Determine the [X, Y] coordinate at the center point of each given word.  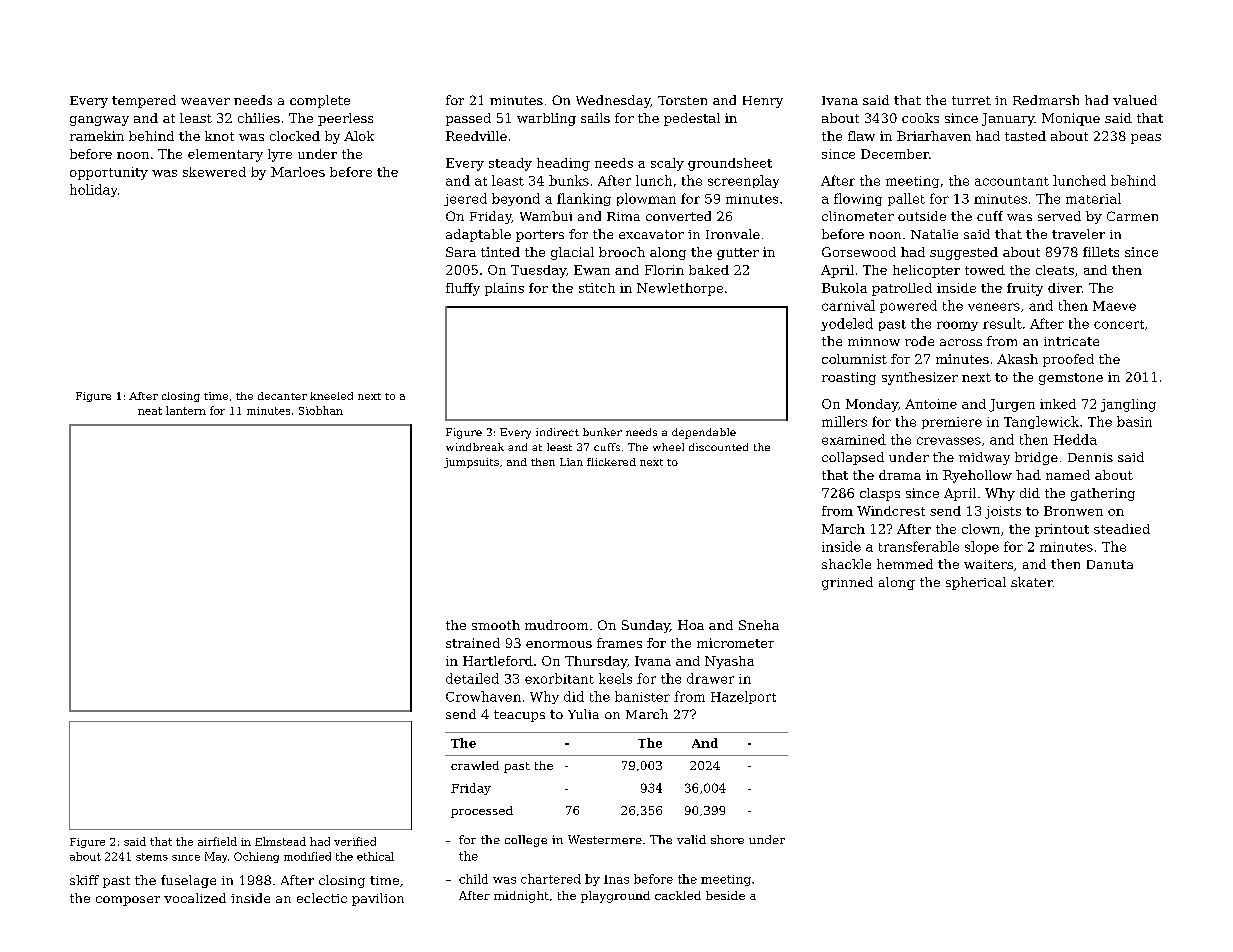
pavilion [378, 899]
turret [971, 100]
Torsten [682, 100]
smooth [496, 625]
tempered [144, 101]
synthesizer [920, 378]
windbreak [475, 447]
